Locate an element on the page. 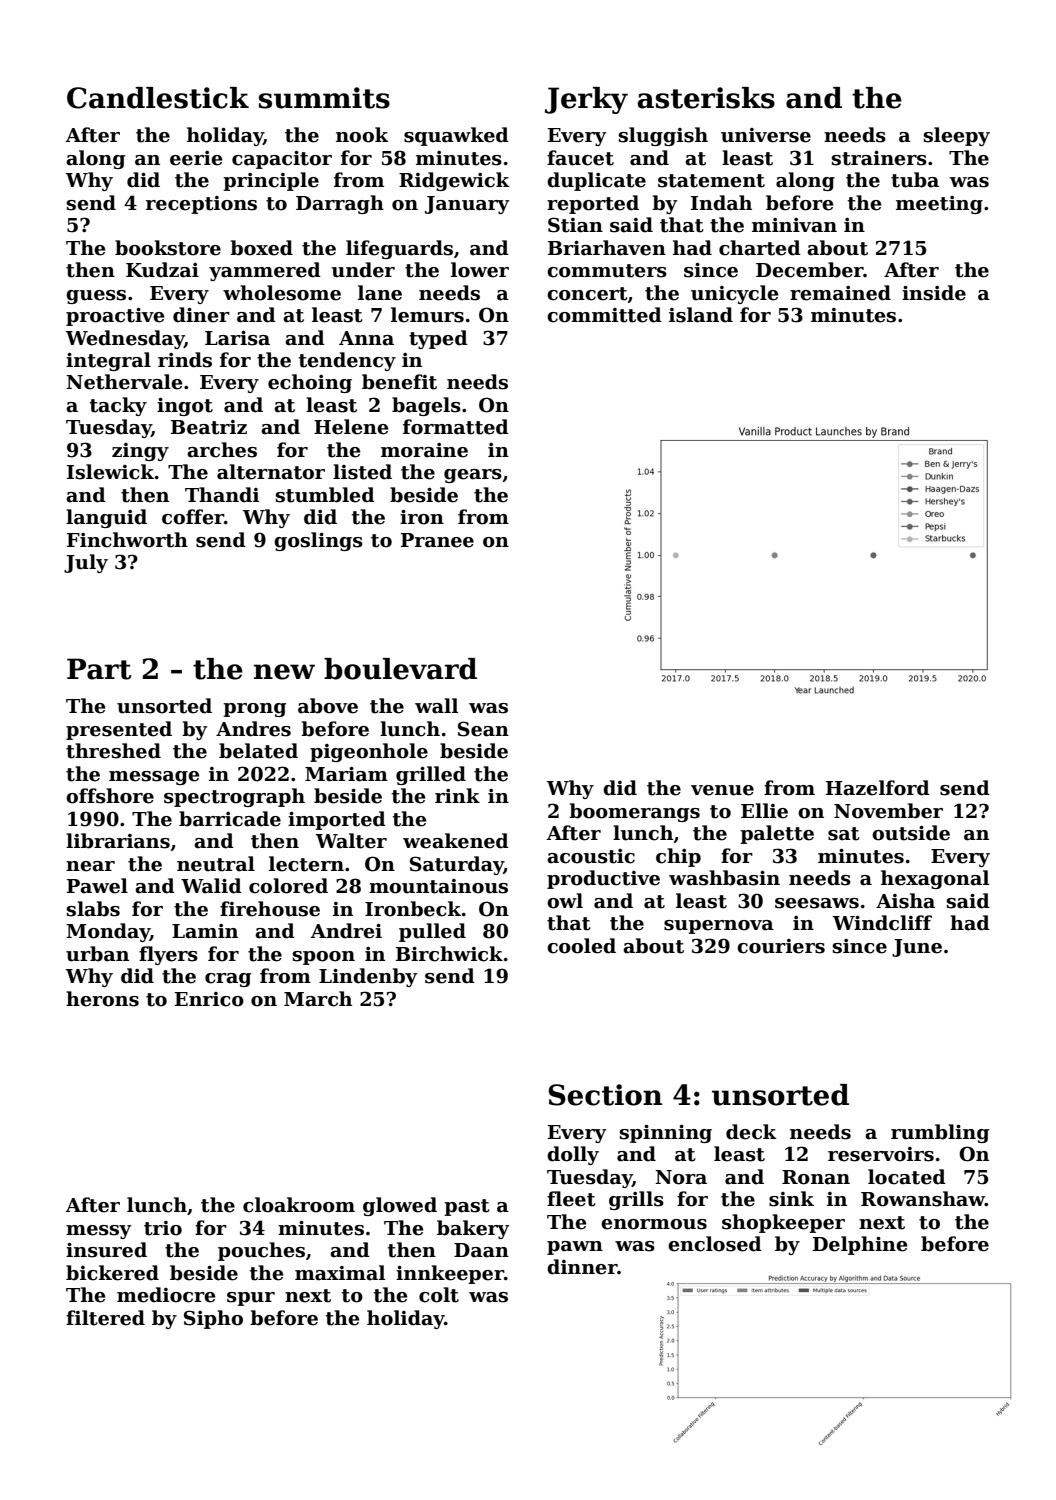  summits is located at coordinates (324, 98).
